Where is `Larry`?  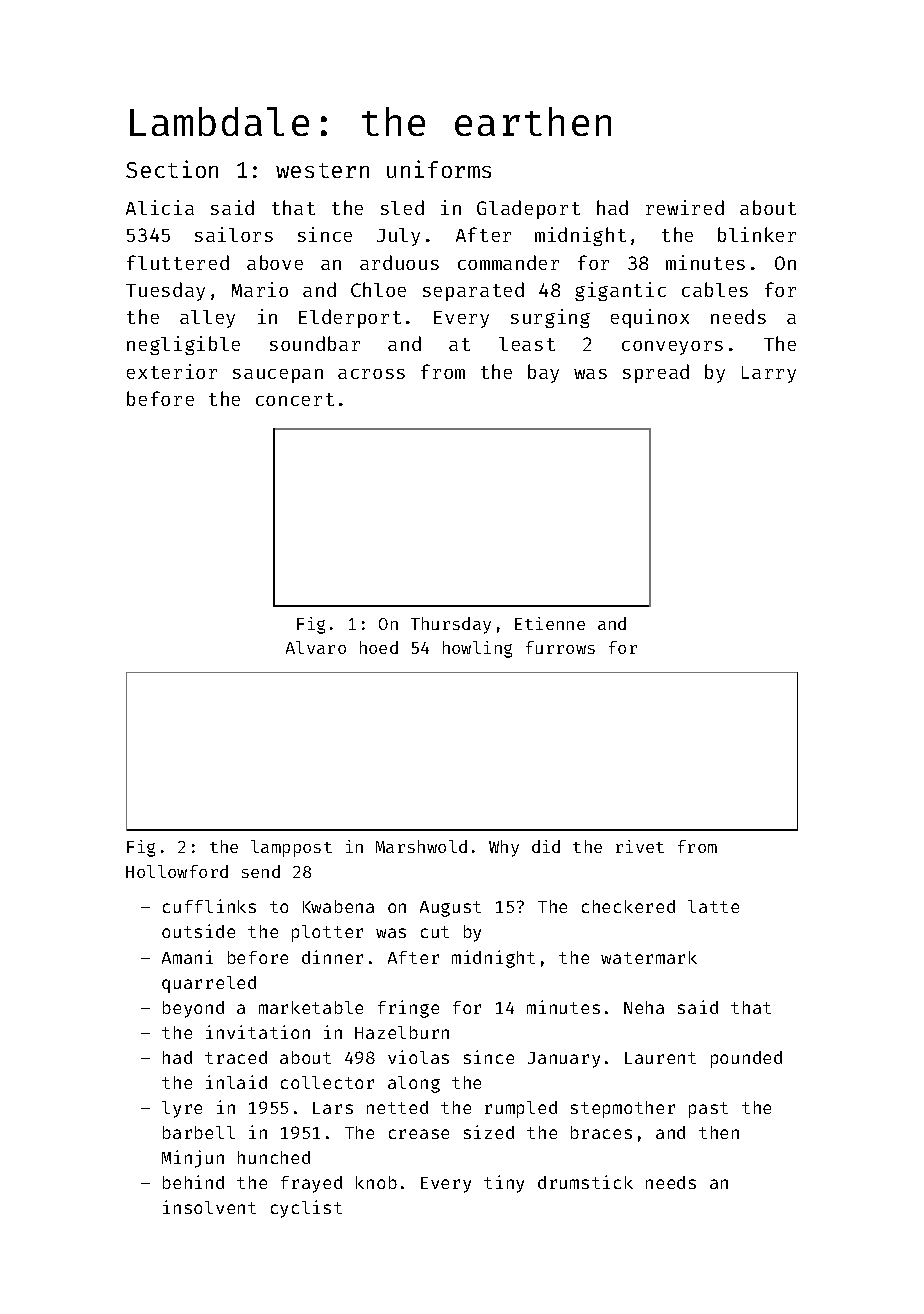
Larry is located at coordinates (769, 374).
